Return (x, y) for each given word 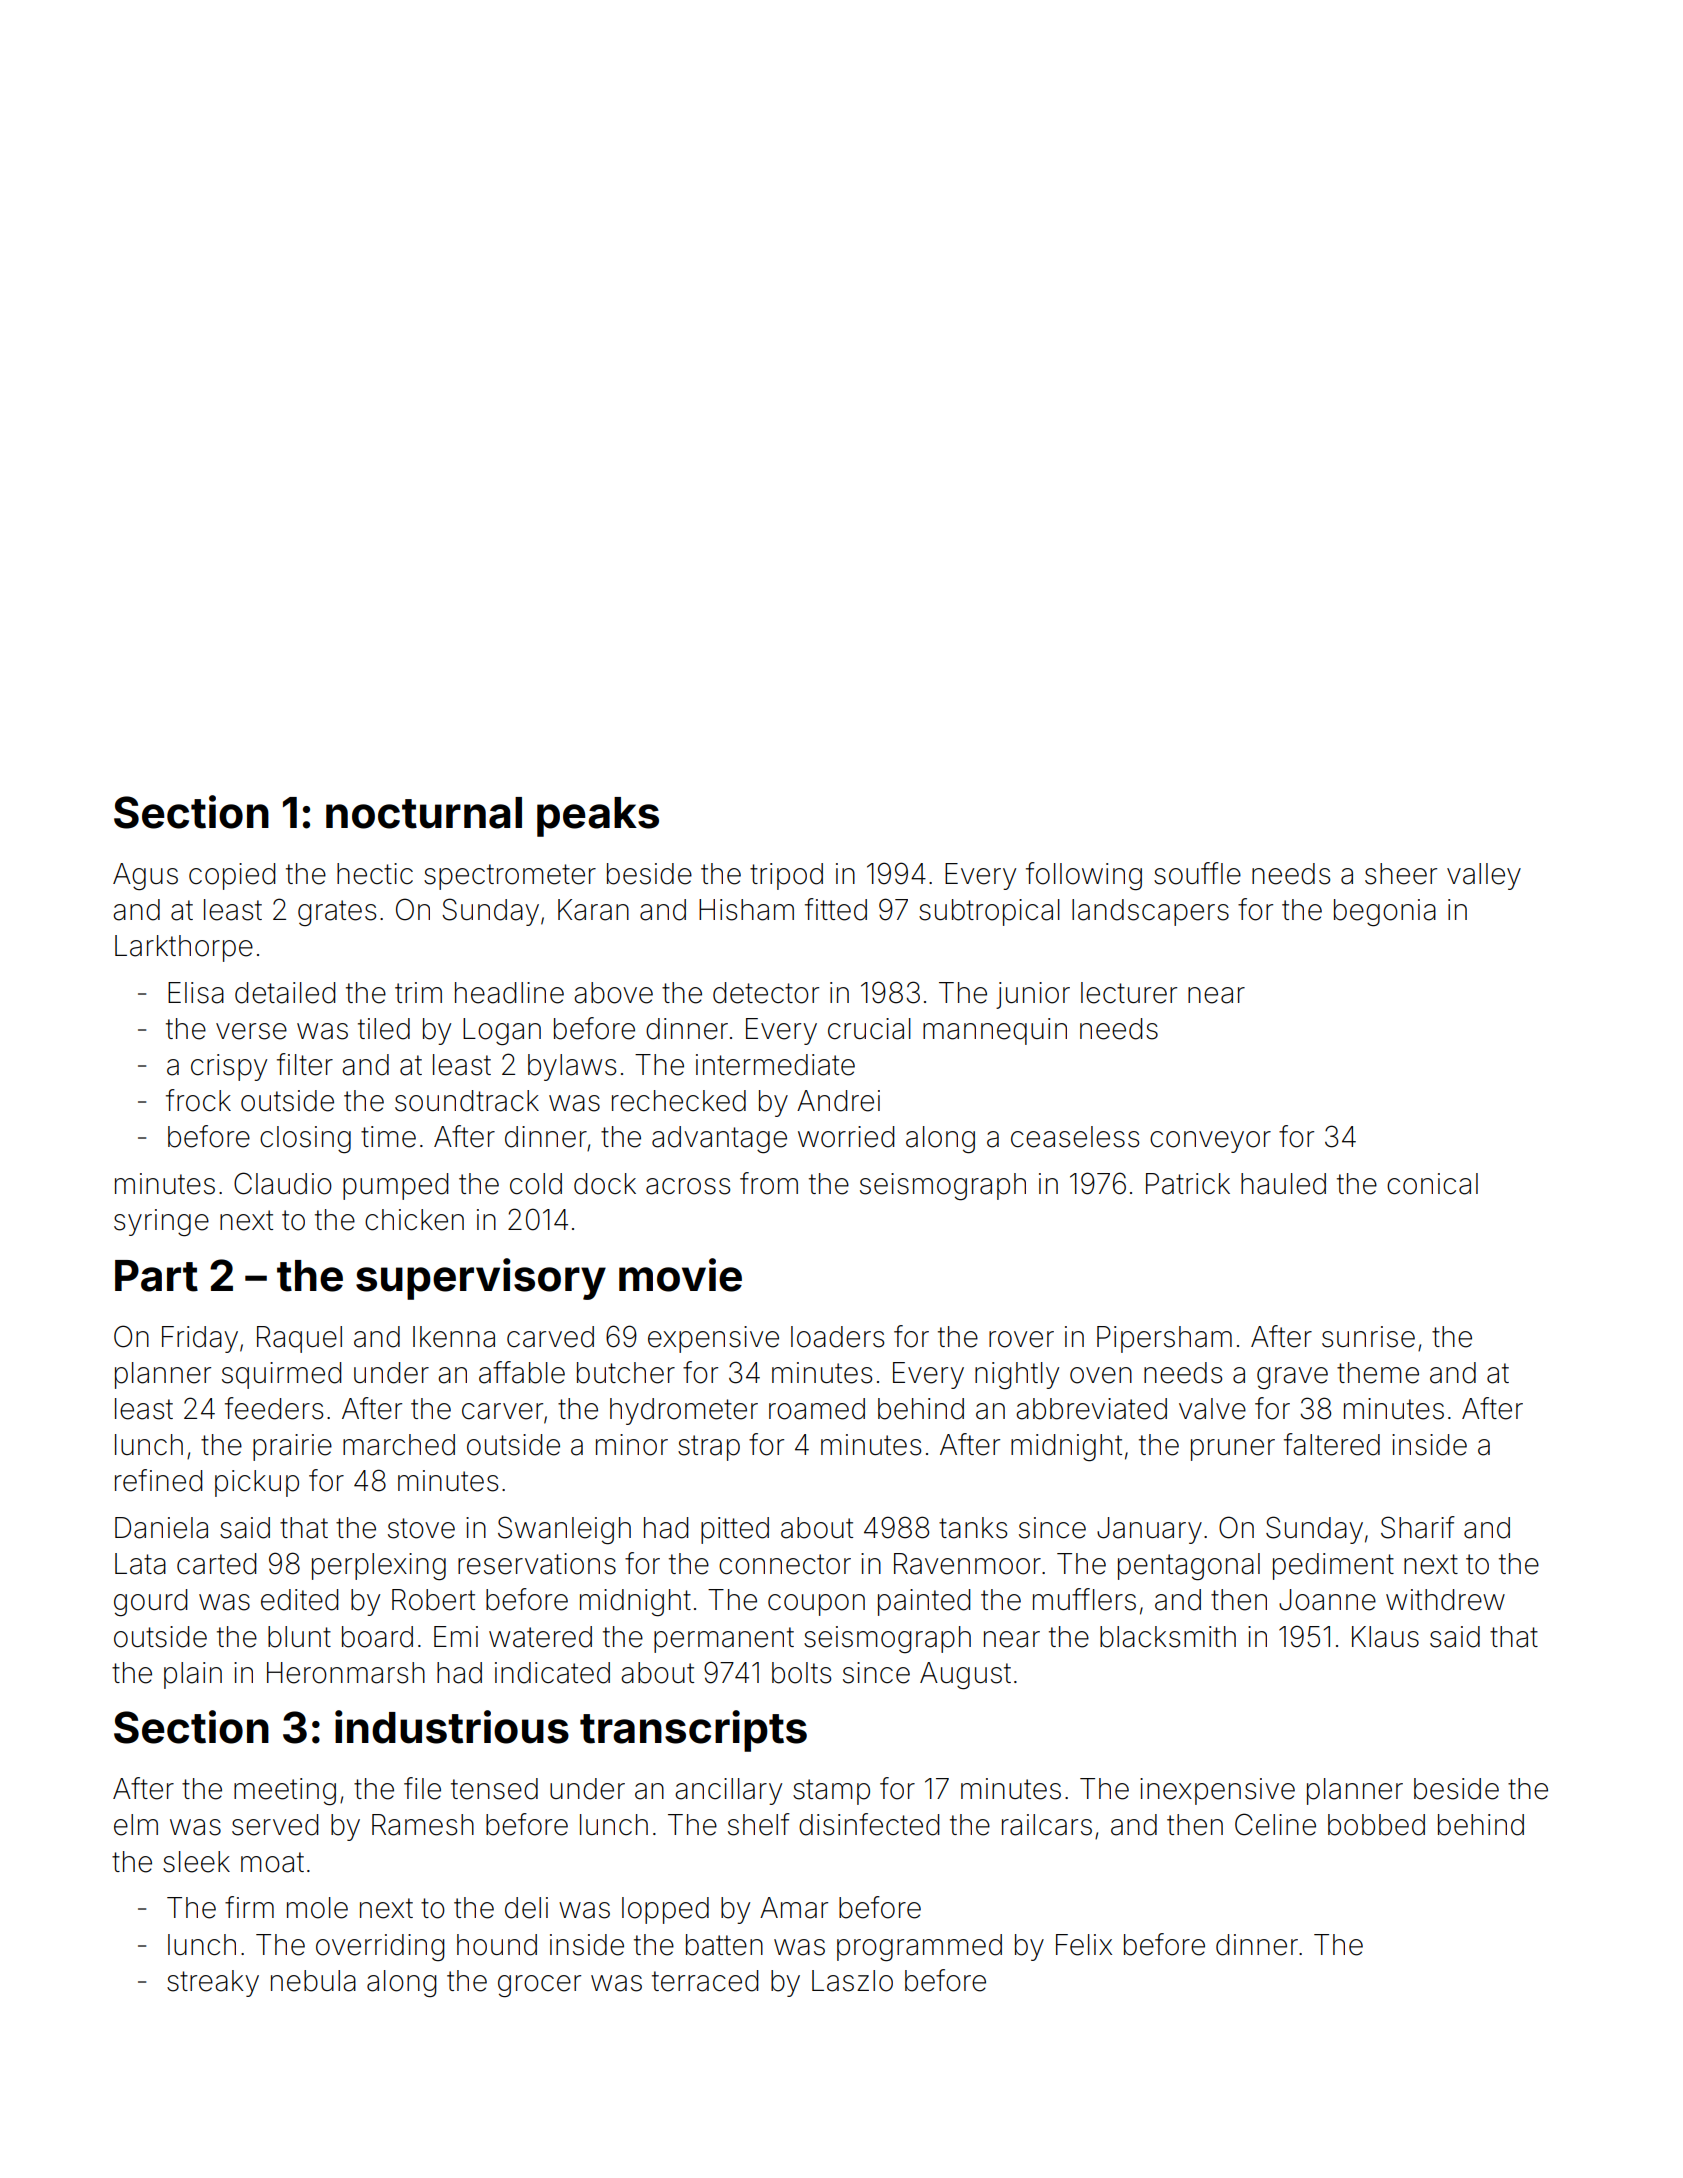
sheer (1401, 874)
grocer (539, 1986)
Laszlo (852, 1981)
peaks (598, 817)
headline (509, 993)
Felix (1084, 1945)
